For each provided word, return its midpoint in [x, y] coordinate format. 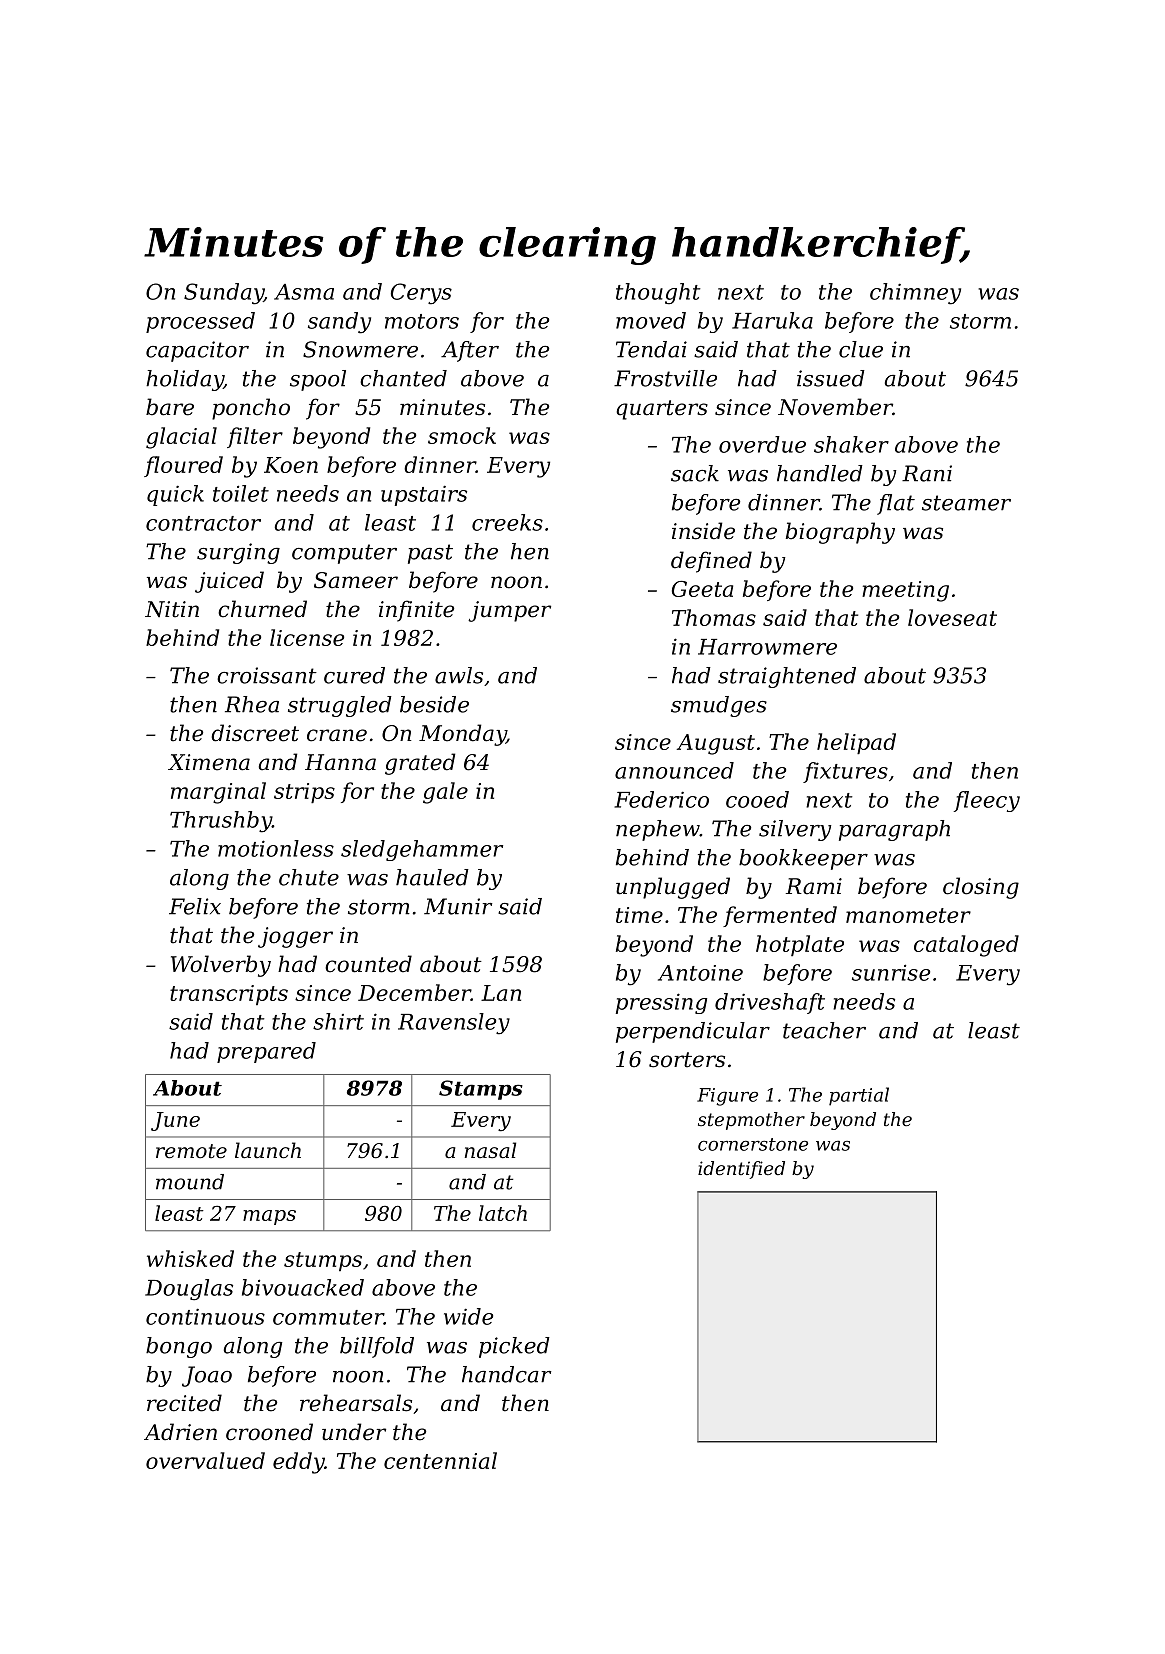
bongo [179, 1347]
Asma [304, 292]
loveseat [952, 617]
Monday [462, 735]
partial [859, 1096]
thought [658, 293]
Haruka [772, 320]
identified [741, 1170]
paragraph [894, 830]
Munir [458, 906]
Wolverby [221, 966]
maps [269, 1217]
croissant [267, 675]
